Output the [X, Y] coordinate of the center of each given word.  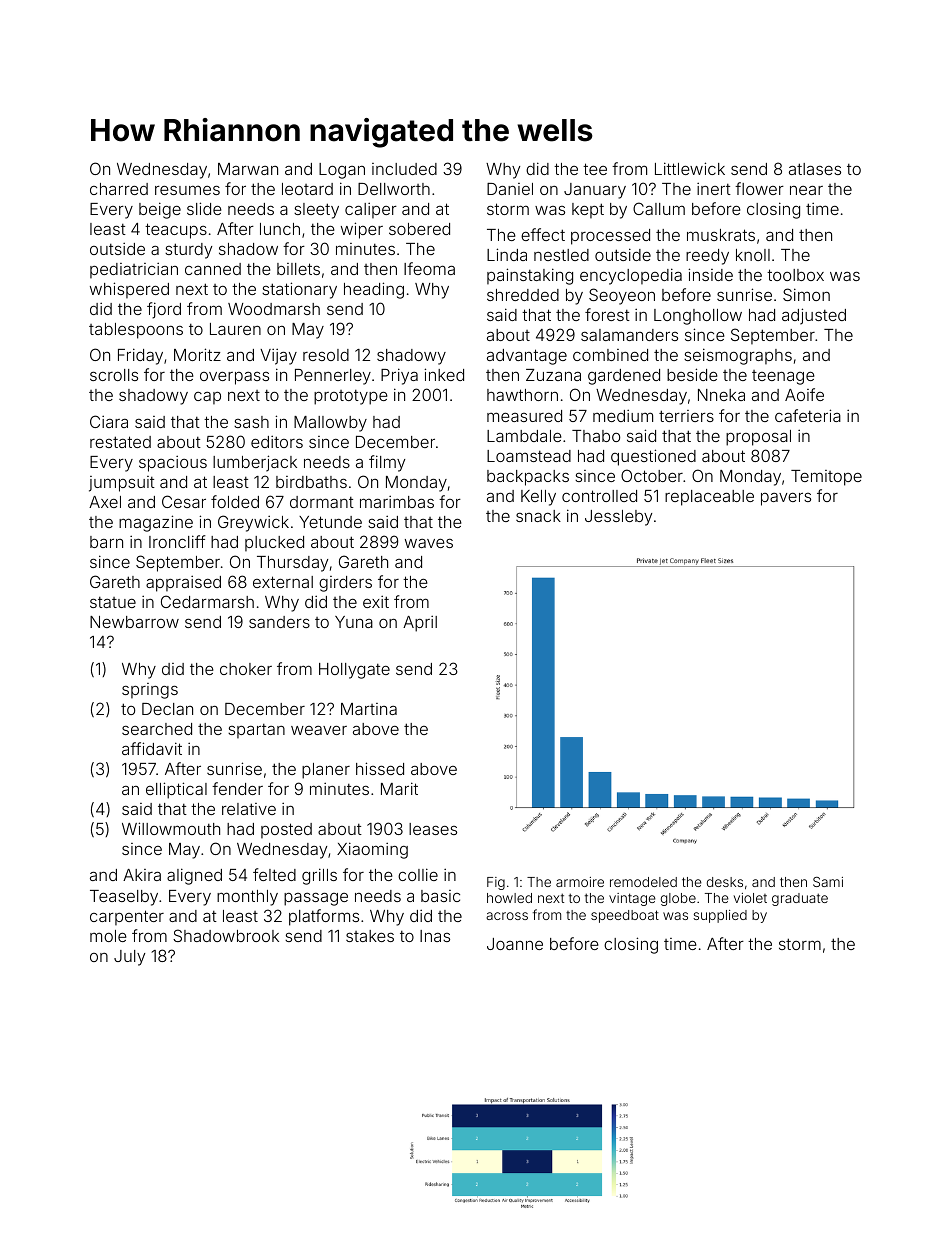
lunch [280, 229]
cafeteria [808, 415]
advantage [527, 357]
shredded [523, 295]
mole [108, 936]
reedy [707, 257]
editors [277, 441]
